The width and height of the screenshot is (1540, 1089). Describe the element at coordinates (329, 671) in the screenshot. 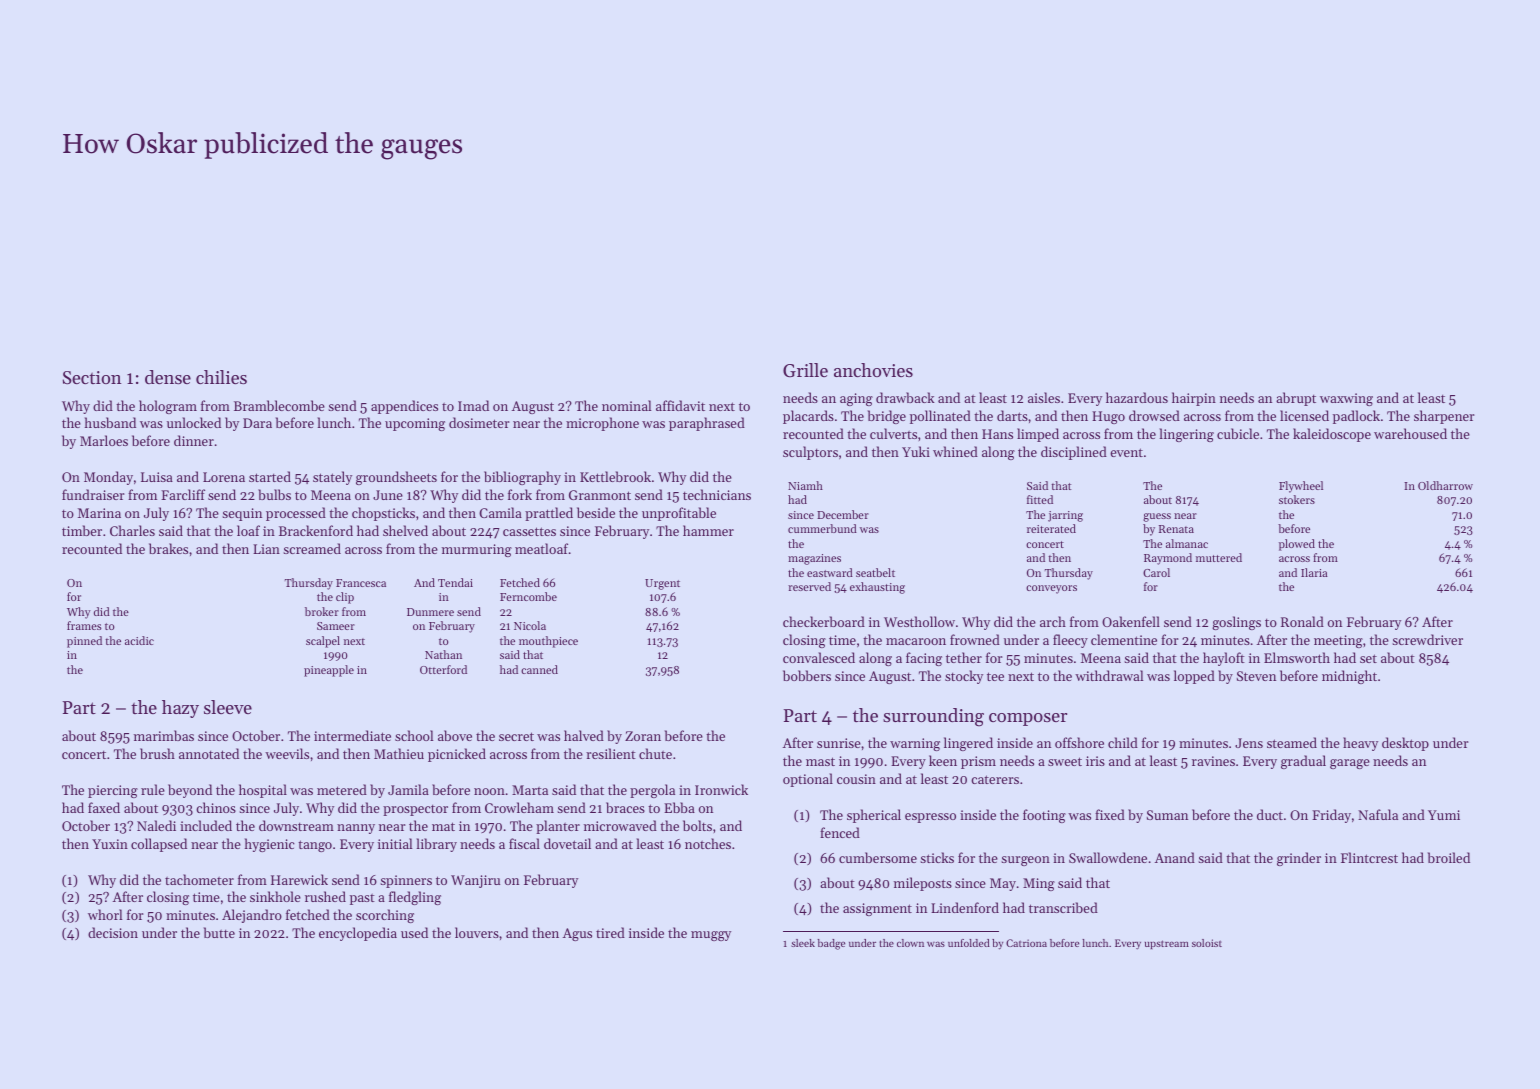

I see `pineapple` at that location.
